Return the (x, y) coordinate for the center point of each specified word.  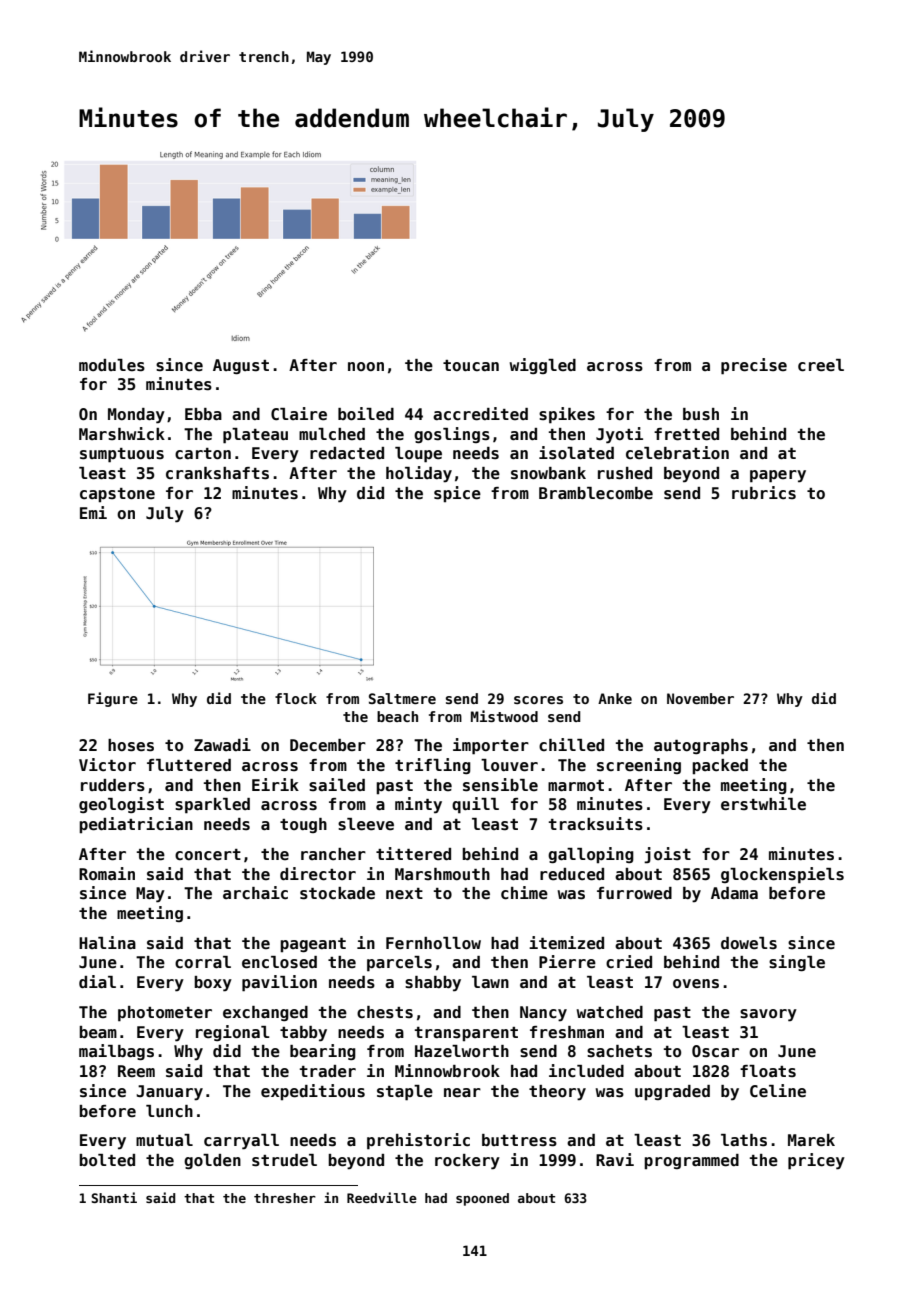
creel (821, 365)
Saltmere (402, 698)
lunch (169, 1111)
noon (366, 366)
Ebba (203, 414)
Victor (107, 764)
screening (639, 766)
